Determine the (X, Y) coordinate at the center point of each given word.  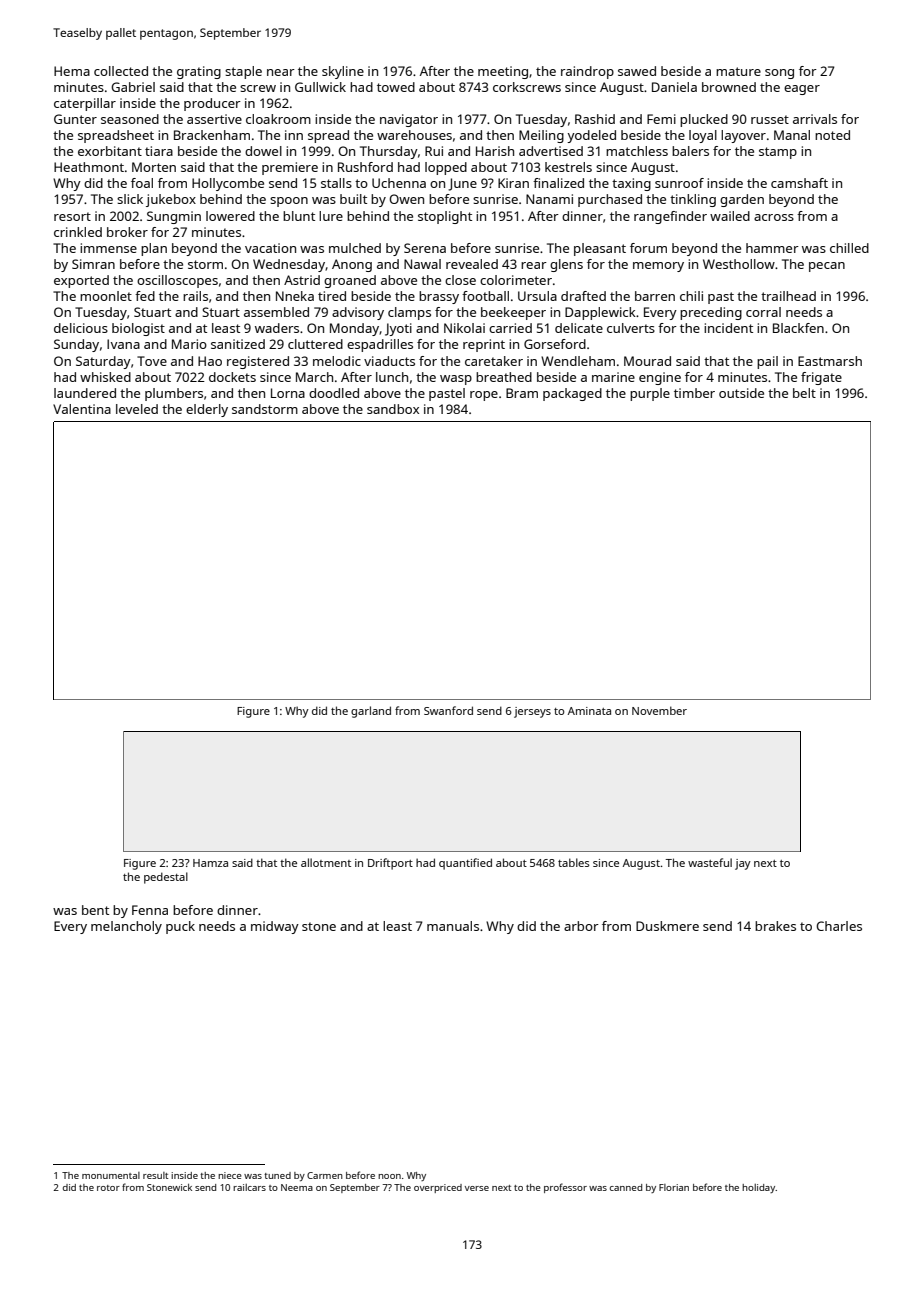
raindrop (587, 72)
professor (565, 1188)
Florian (674, 1187)
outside (741, 393)
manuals (453, 926)
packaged (572, 394)
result (155, 1175)
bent (95, 910)
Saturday (103, 362)
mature (738, 71)
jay (743, 864)
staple (243, 72)
